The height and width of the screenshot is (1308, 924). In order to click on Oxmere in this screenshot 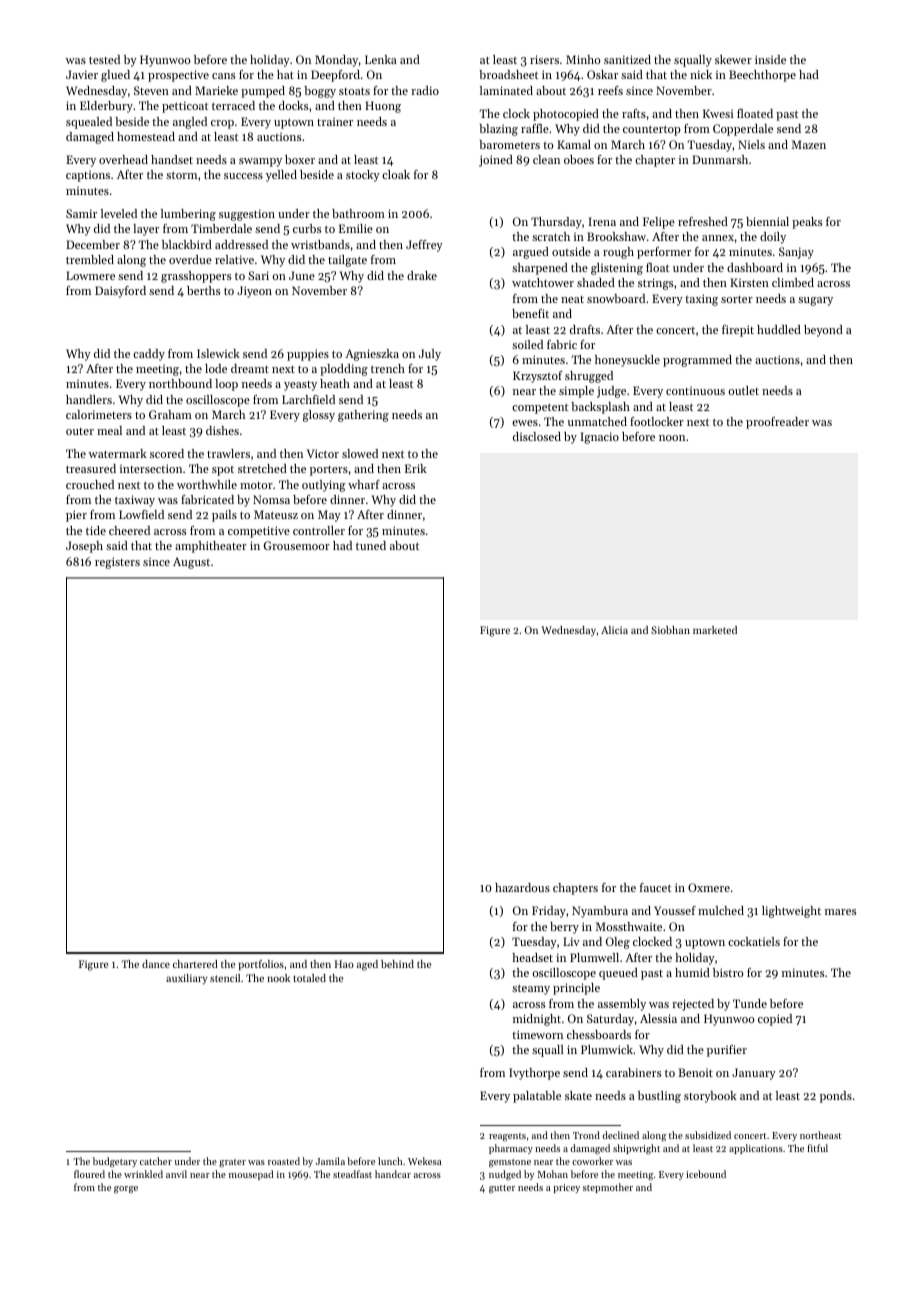, I will do `click(709, 887)`.
